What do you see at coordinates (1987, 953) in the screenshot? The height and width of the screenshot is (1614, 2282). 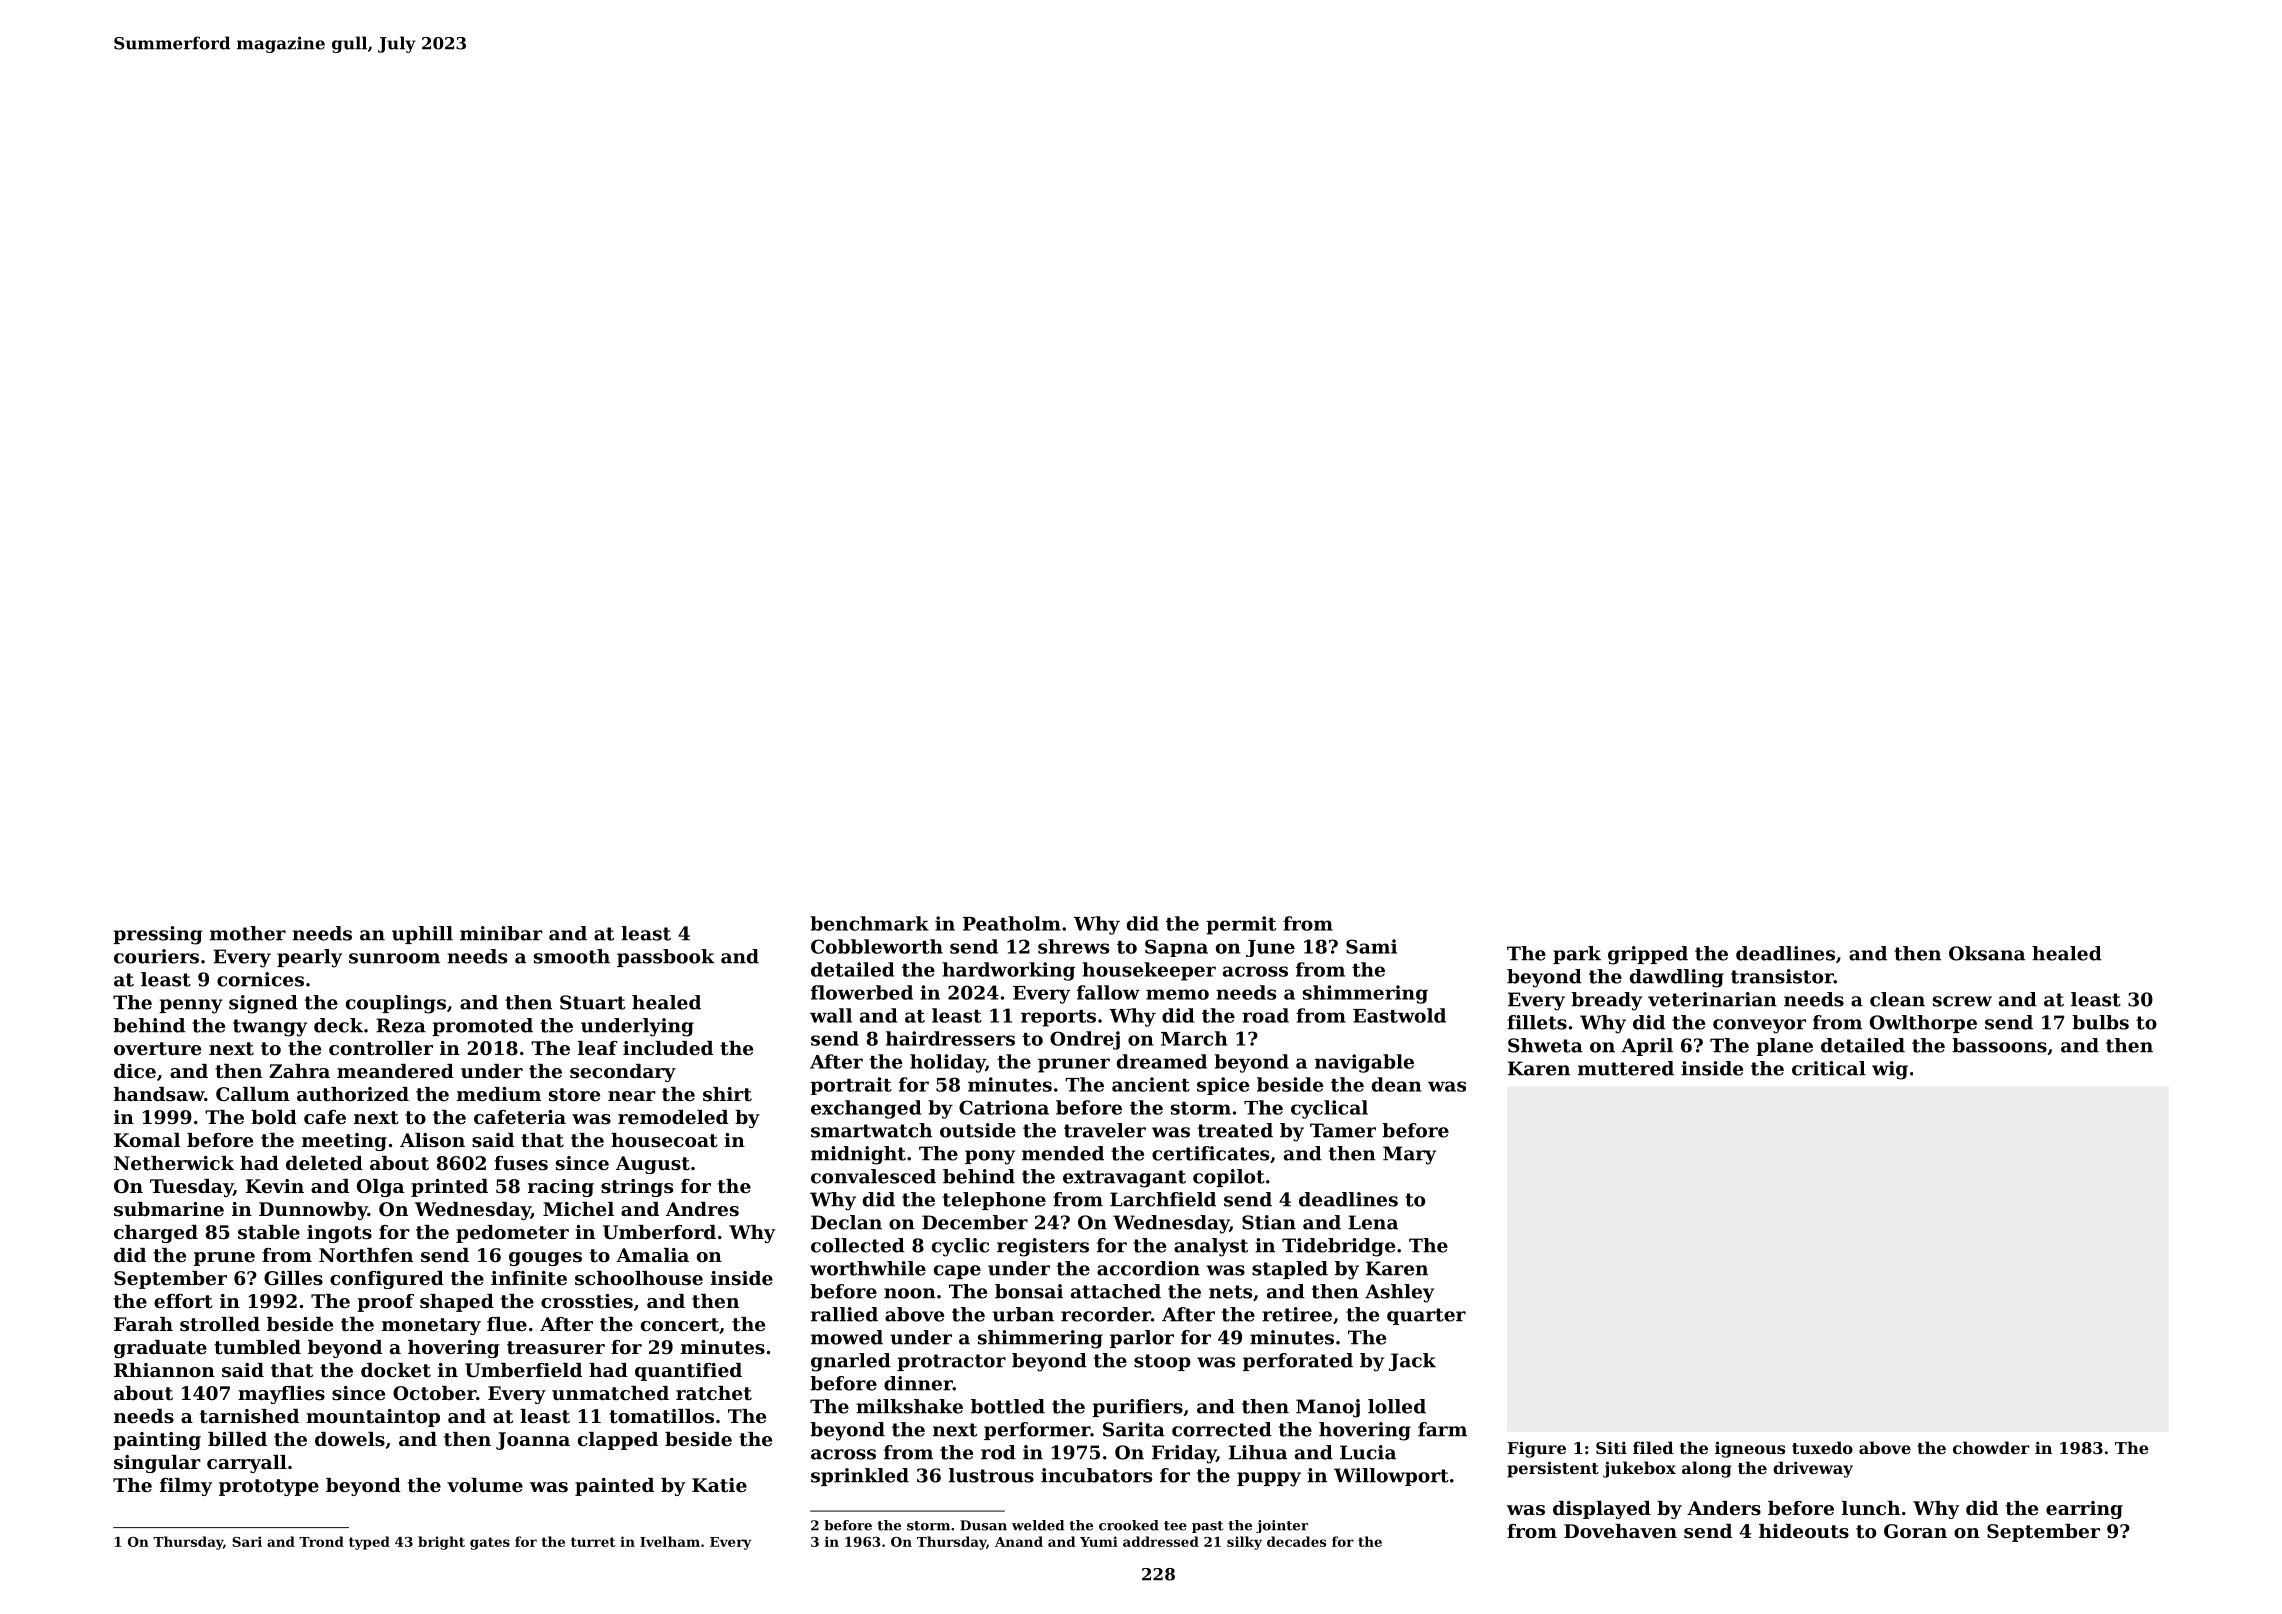 I see `Oksana` at bounding box center [1987, 953].
